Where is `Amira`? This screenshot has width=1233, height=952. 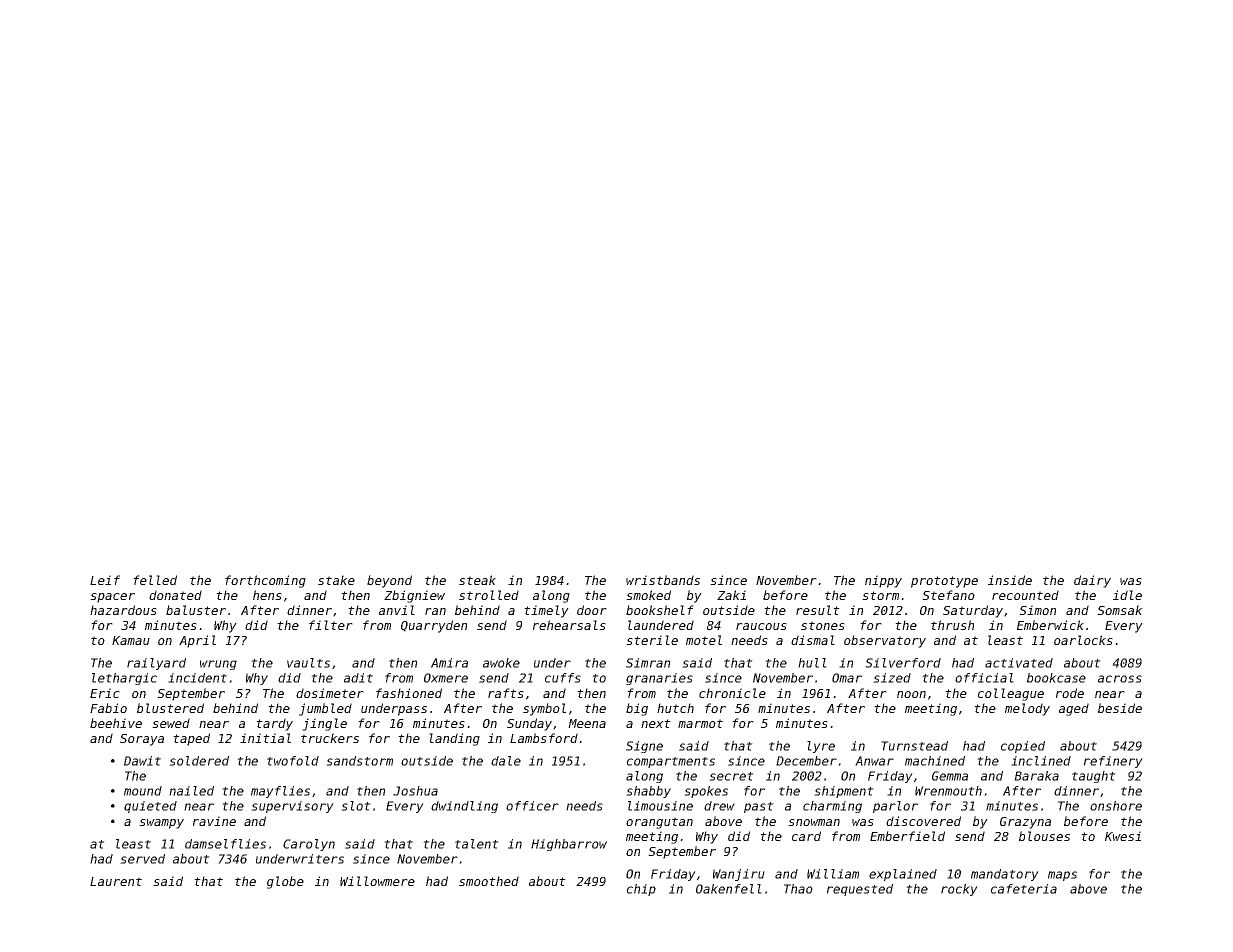 Amira is located at coordinates (449, 663).
